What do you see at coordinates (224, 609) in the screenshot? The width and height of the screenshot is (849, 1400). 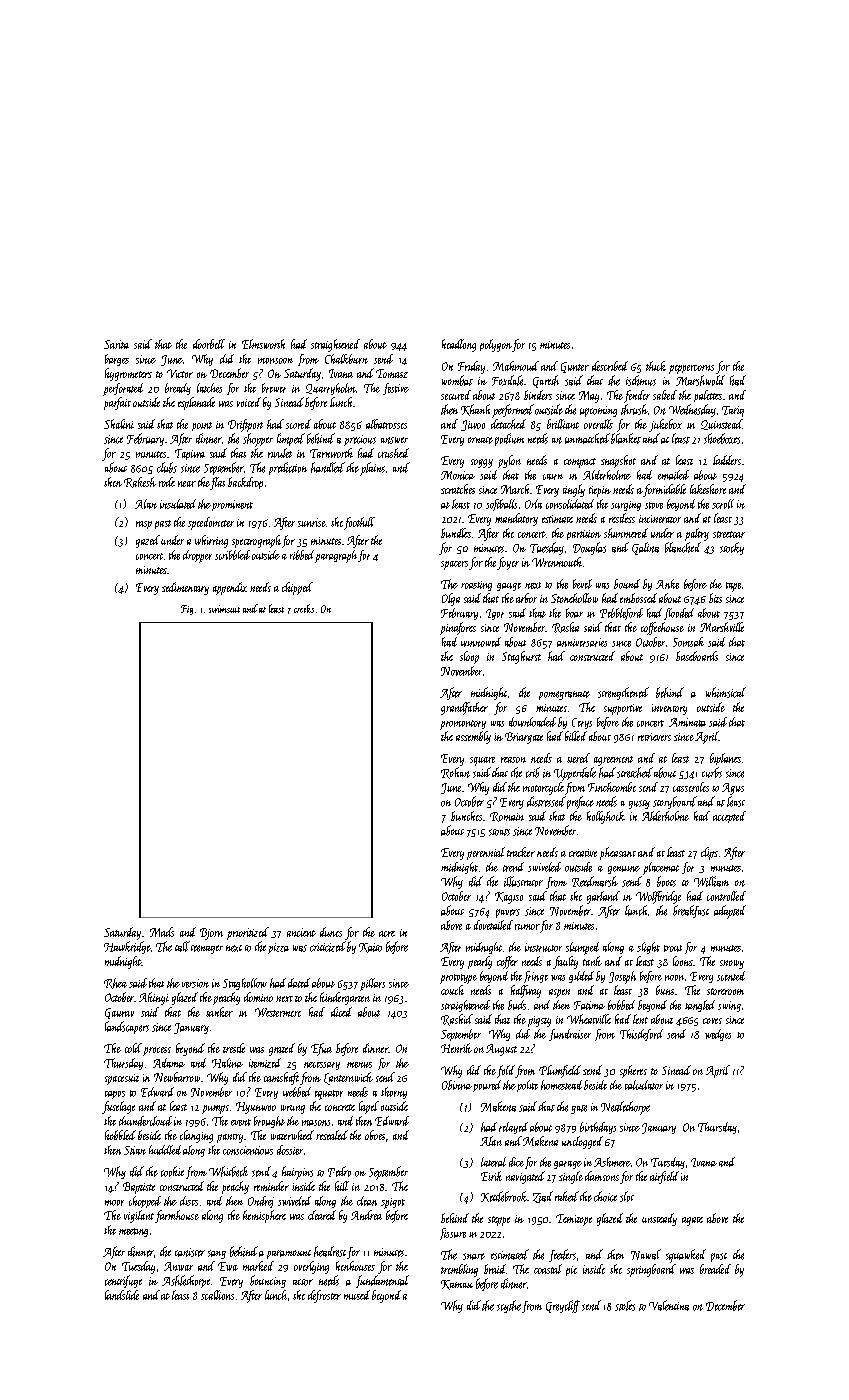 I see `swimsuit` at bounding box center [224, 609].
